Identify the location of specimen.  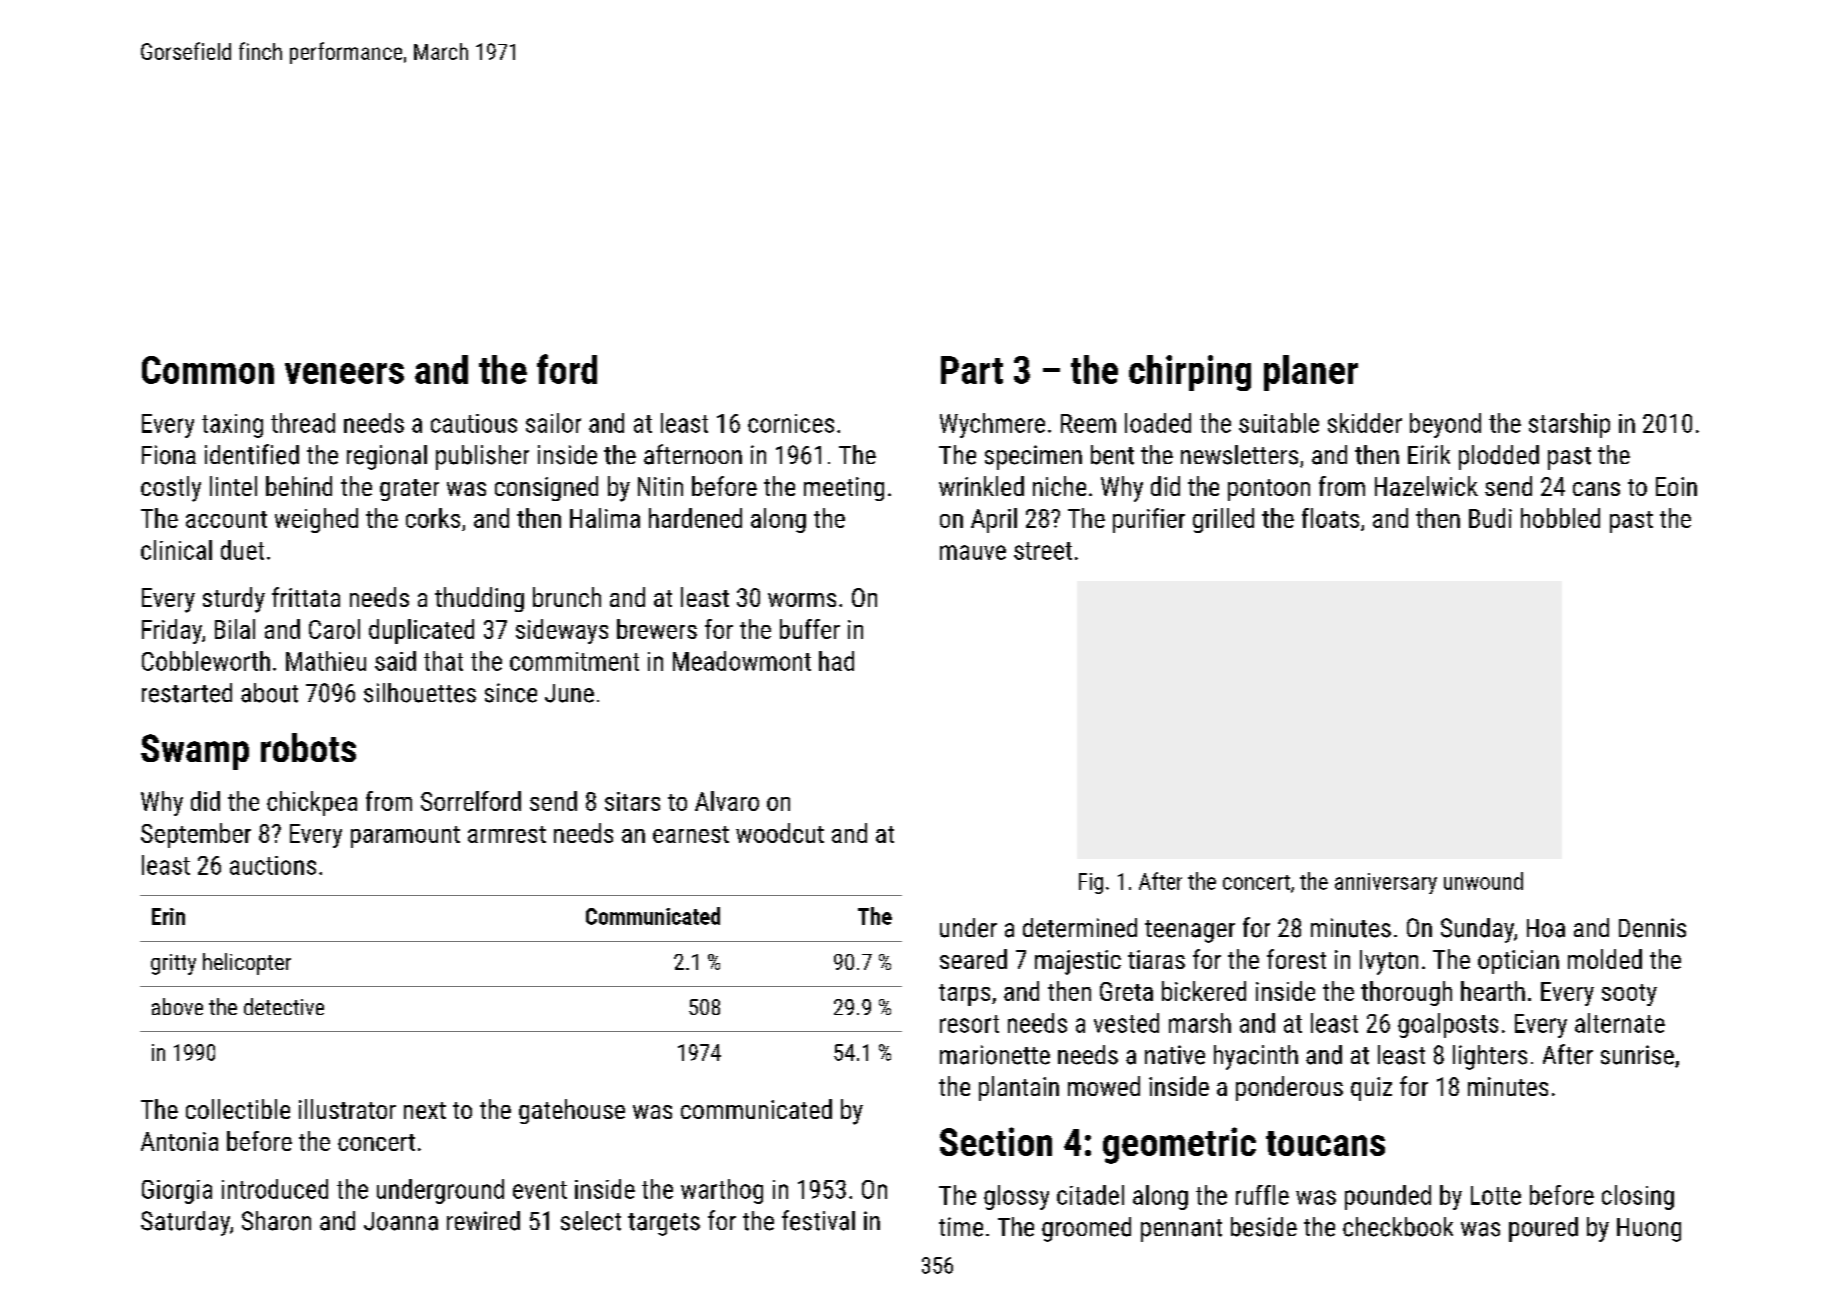
(1033, 457).
